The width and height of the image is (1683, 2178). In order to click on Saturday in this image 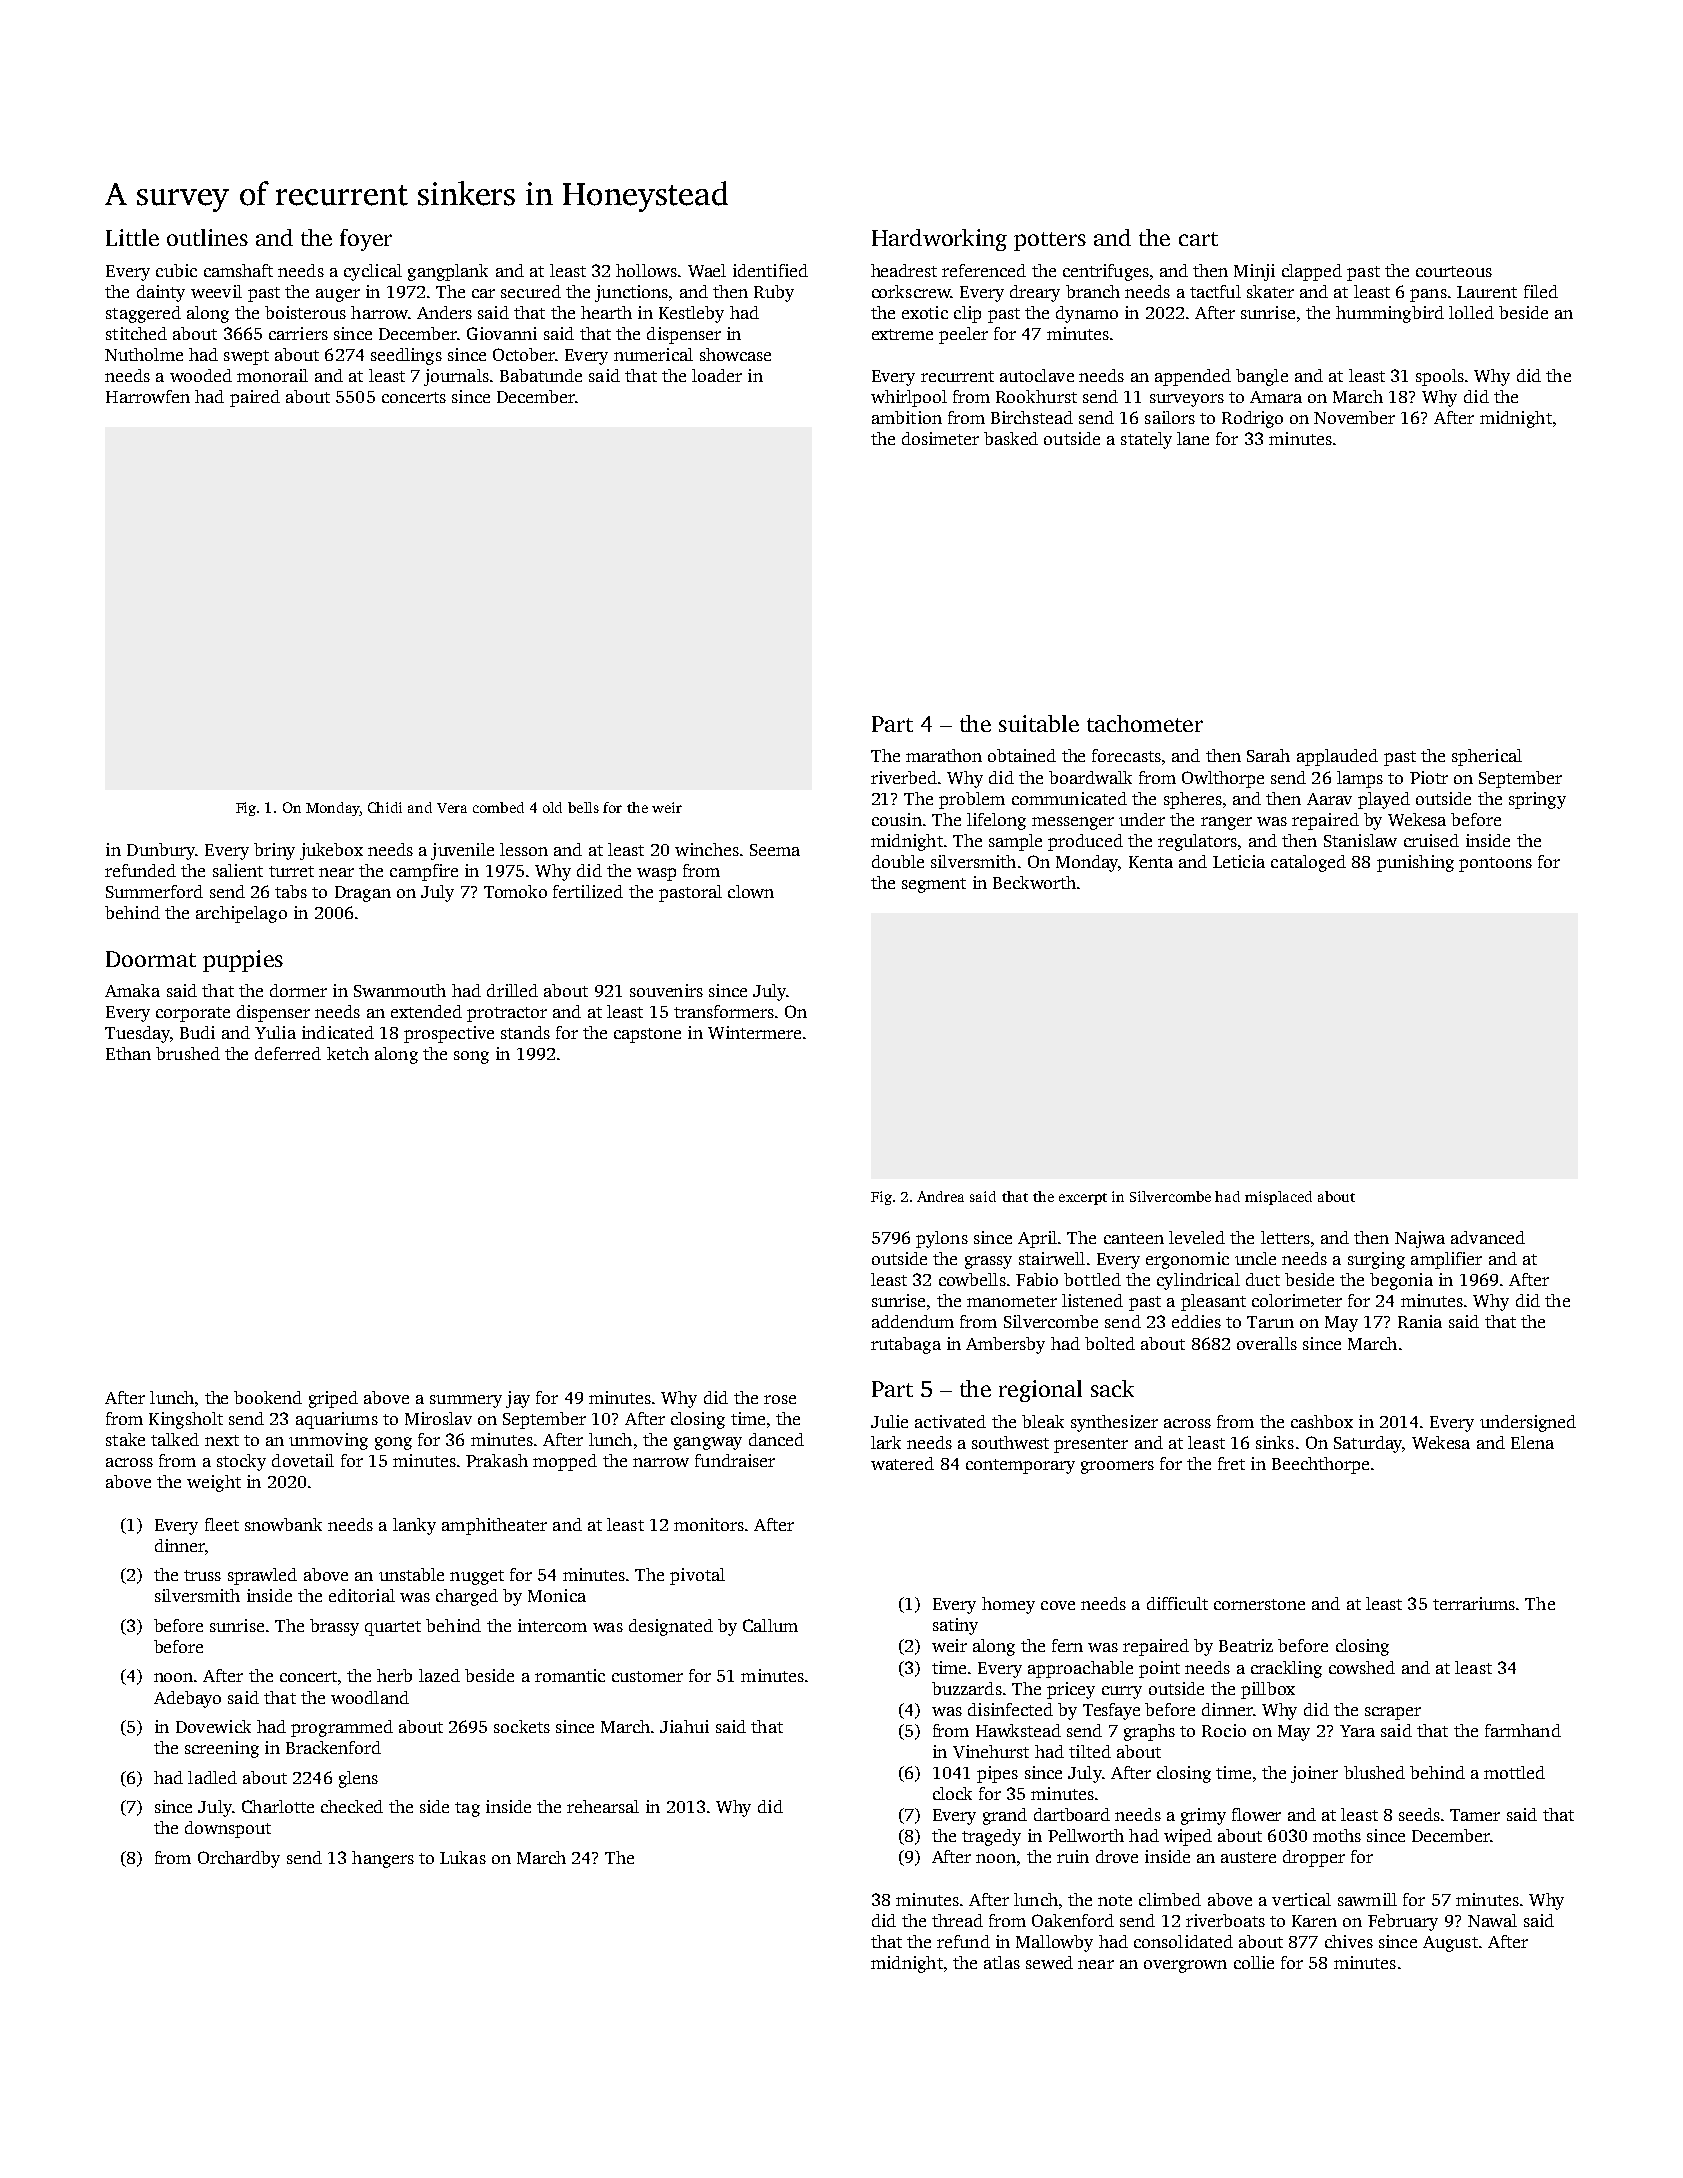, I will do `click(1368, 1444)`.
